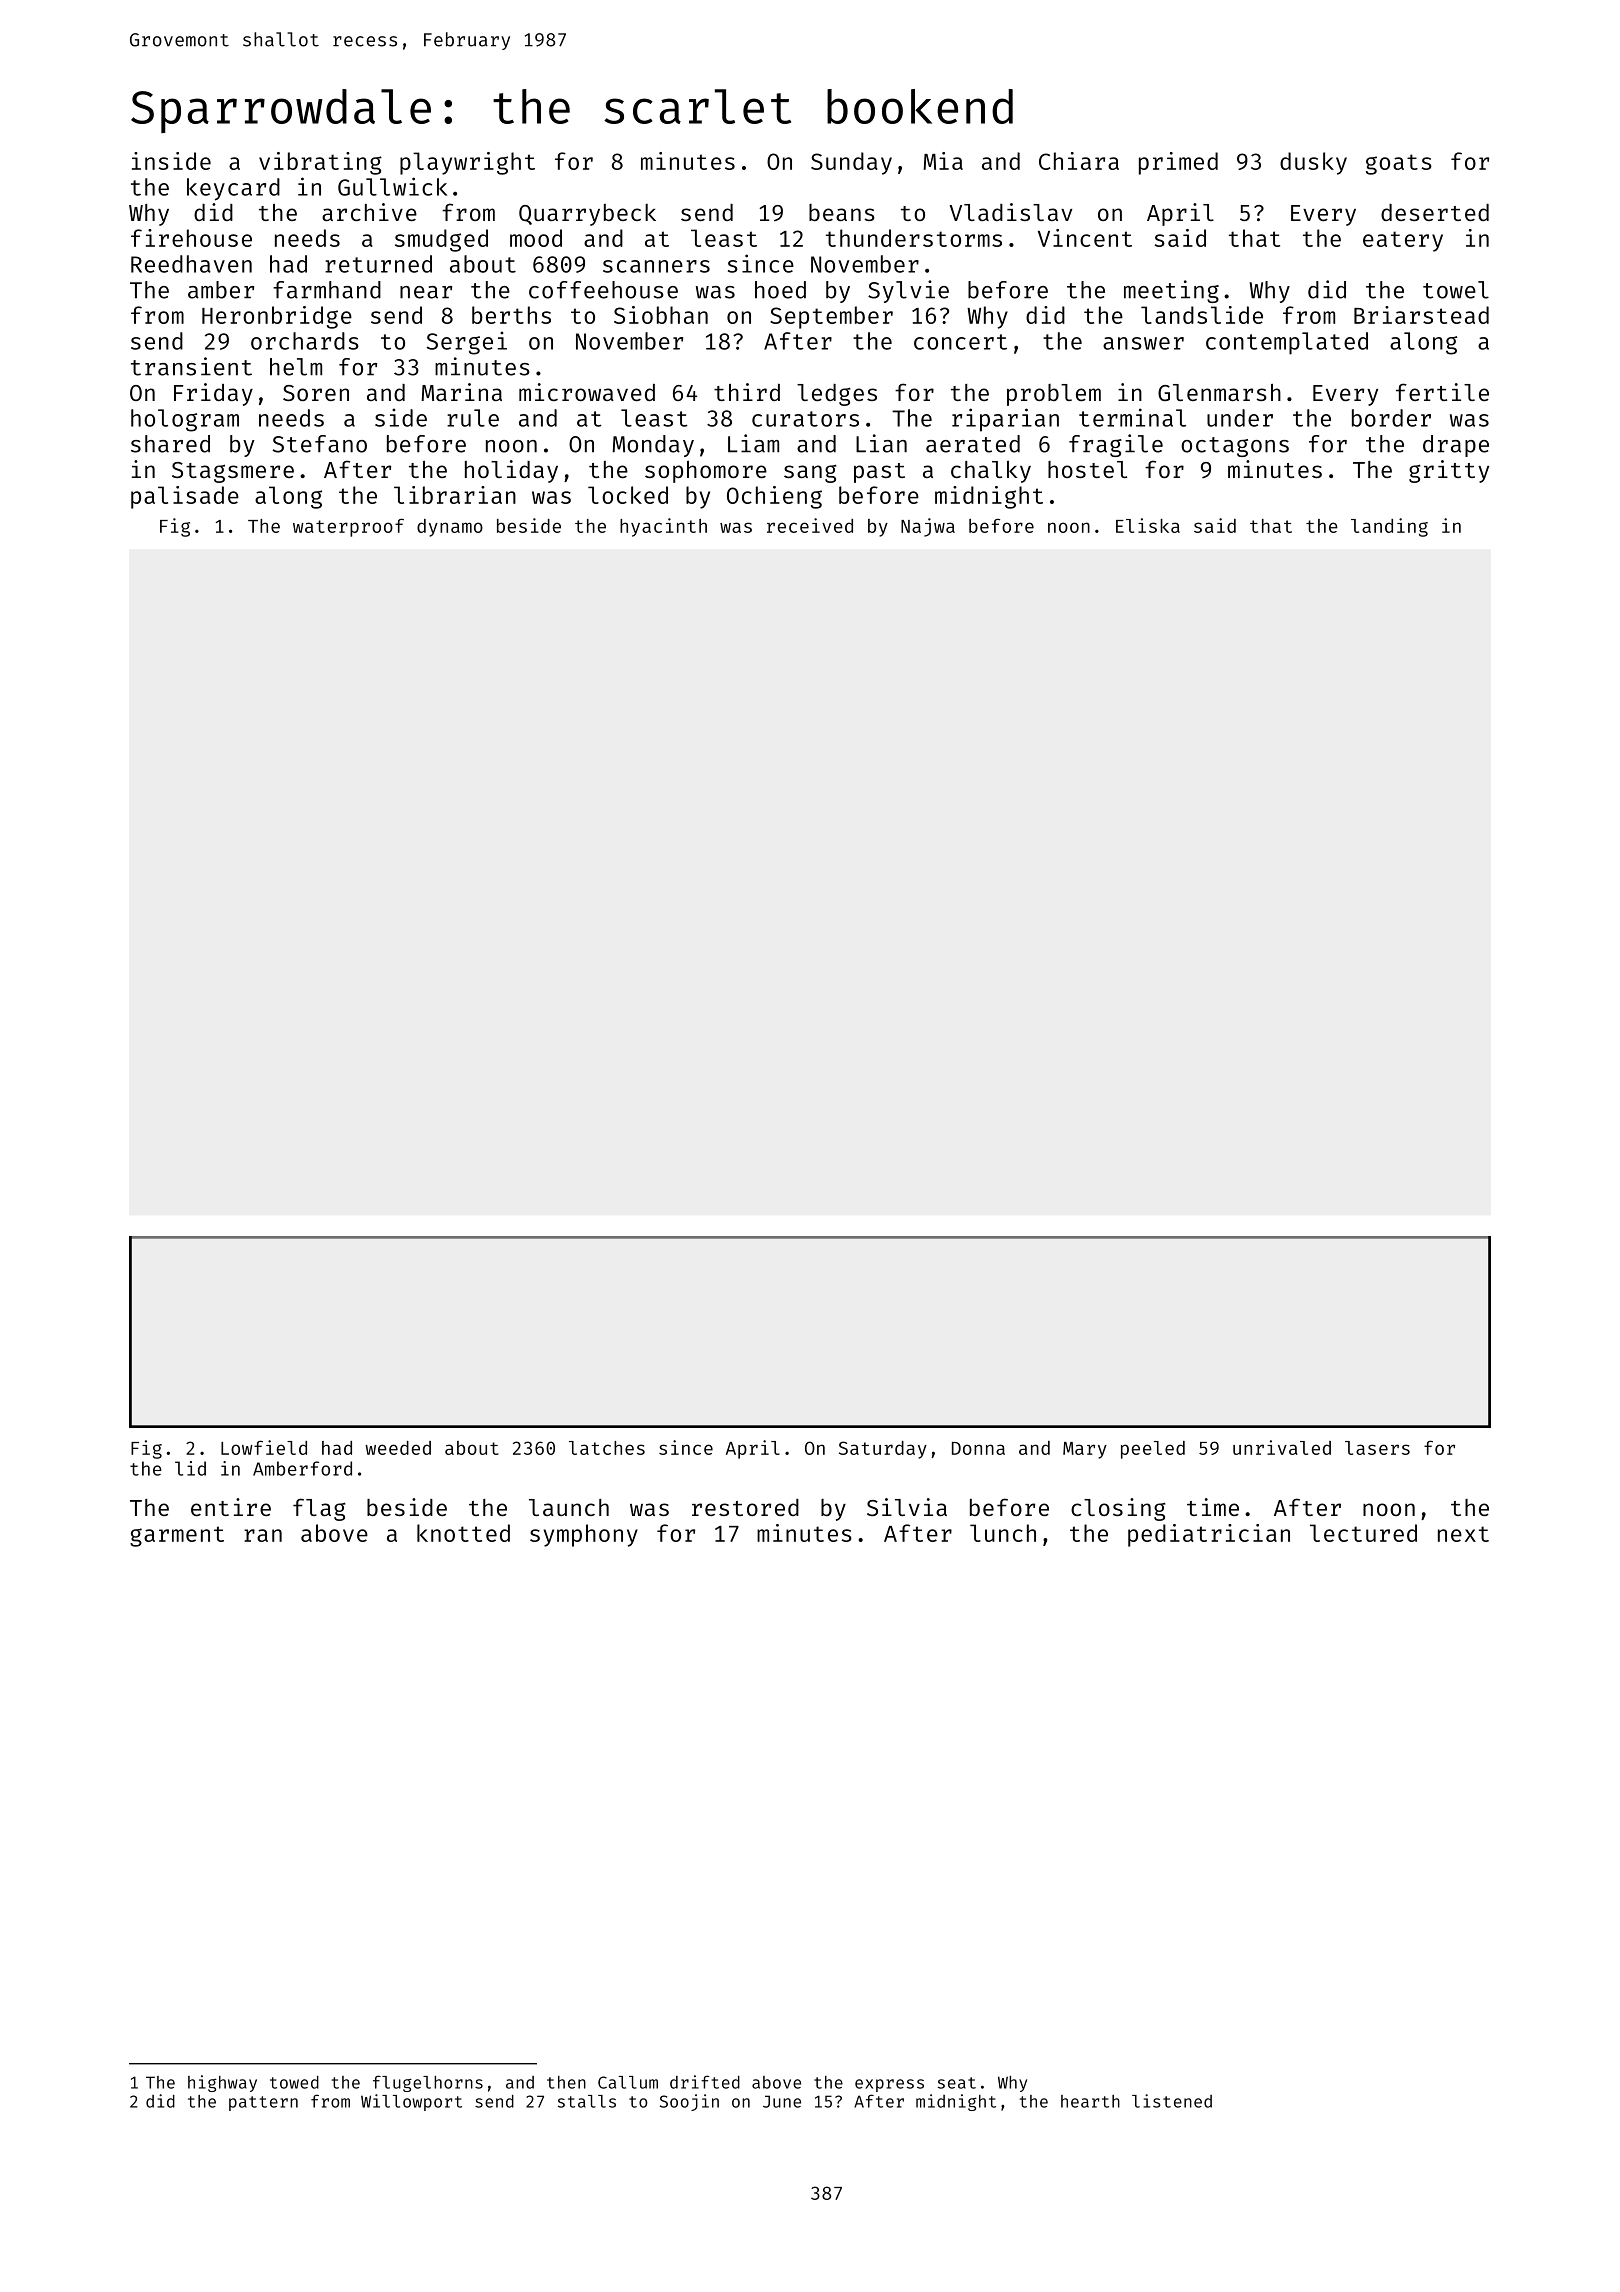 The width and height of the page is (1620, 2292). I want to click on fertile, so click(1442, 392).
